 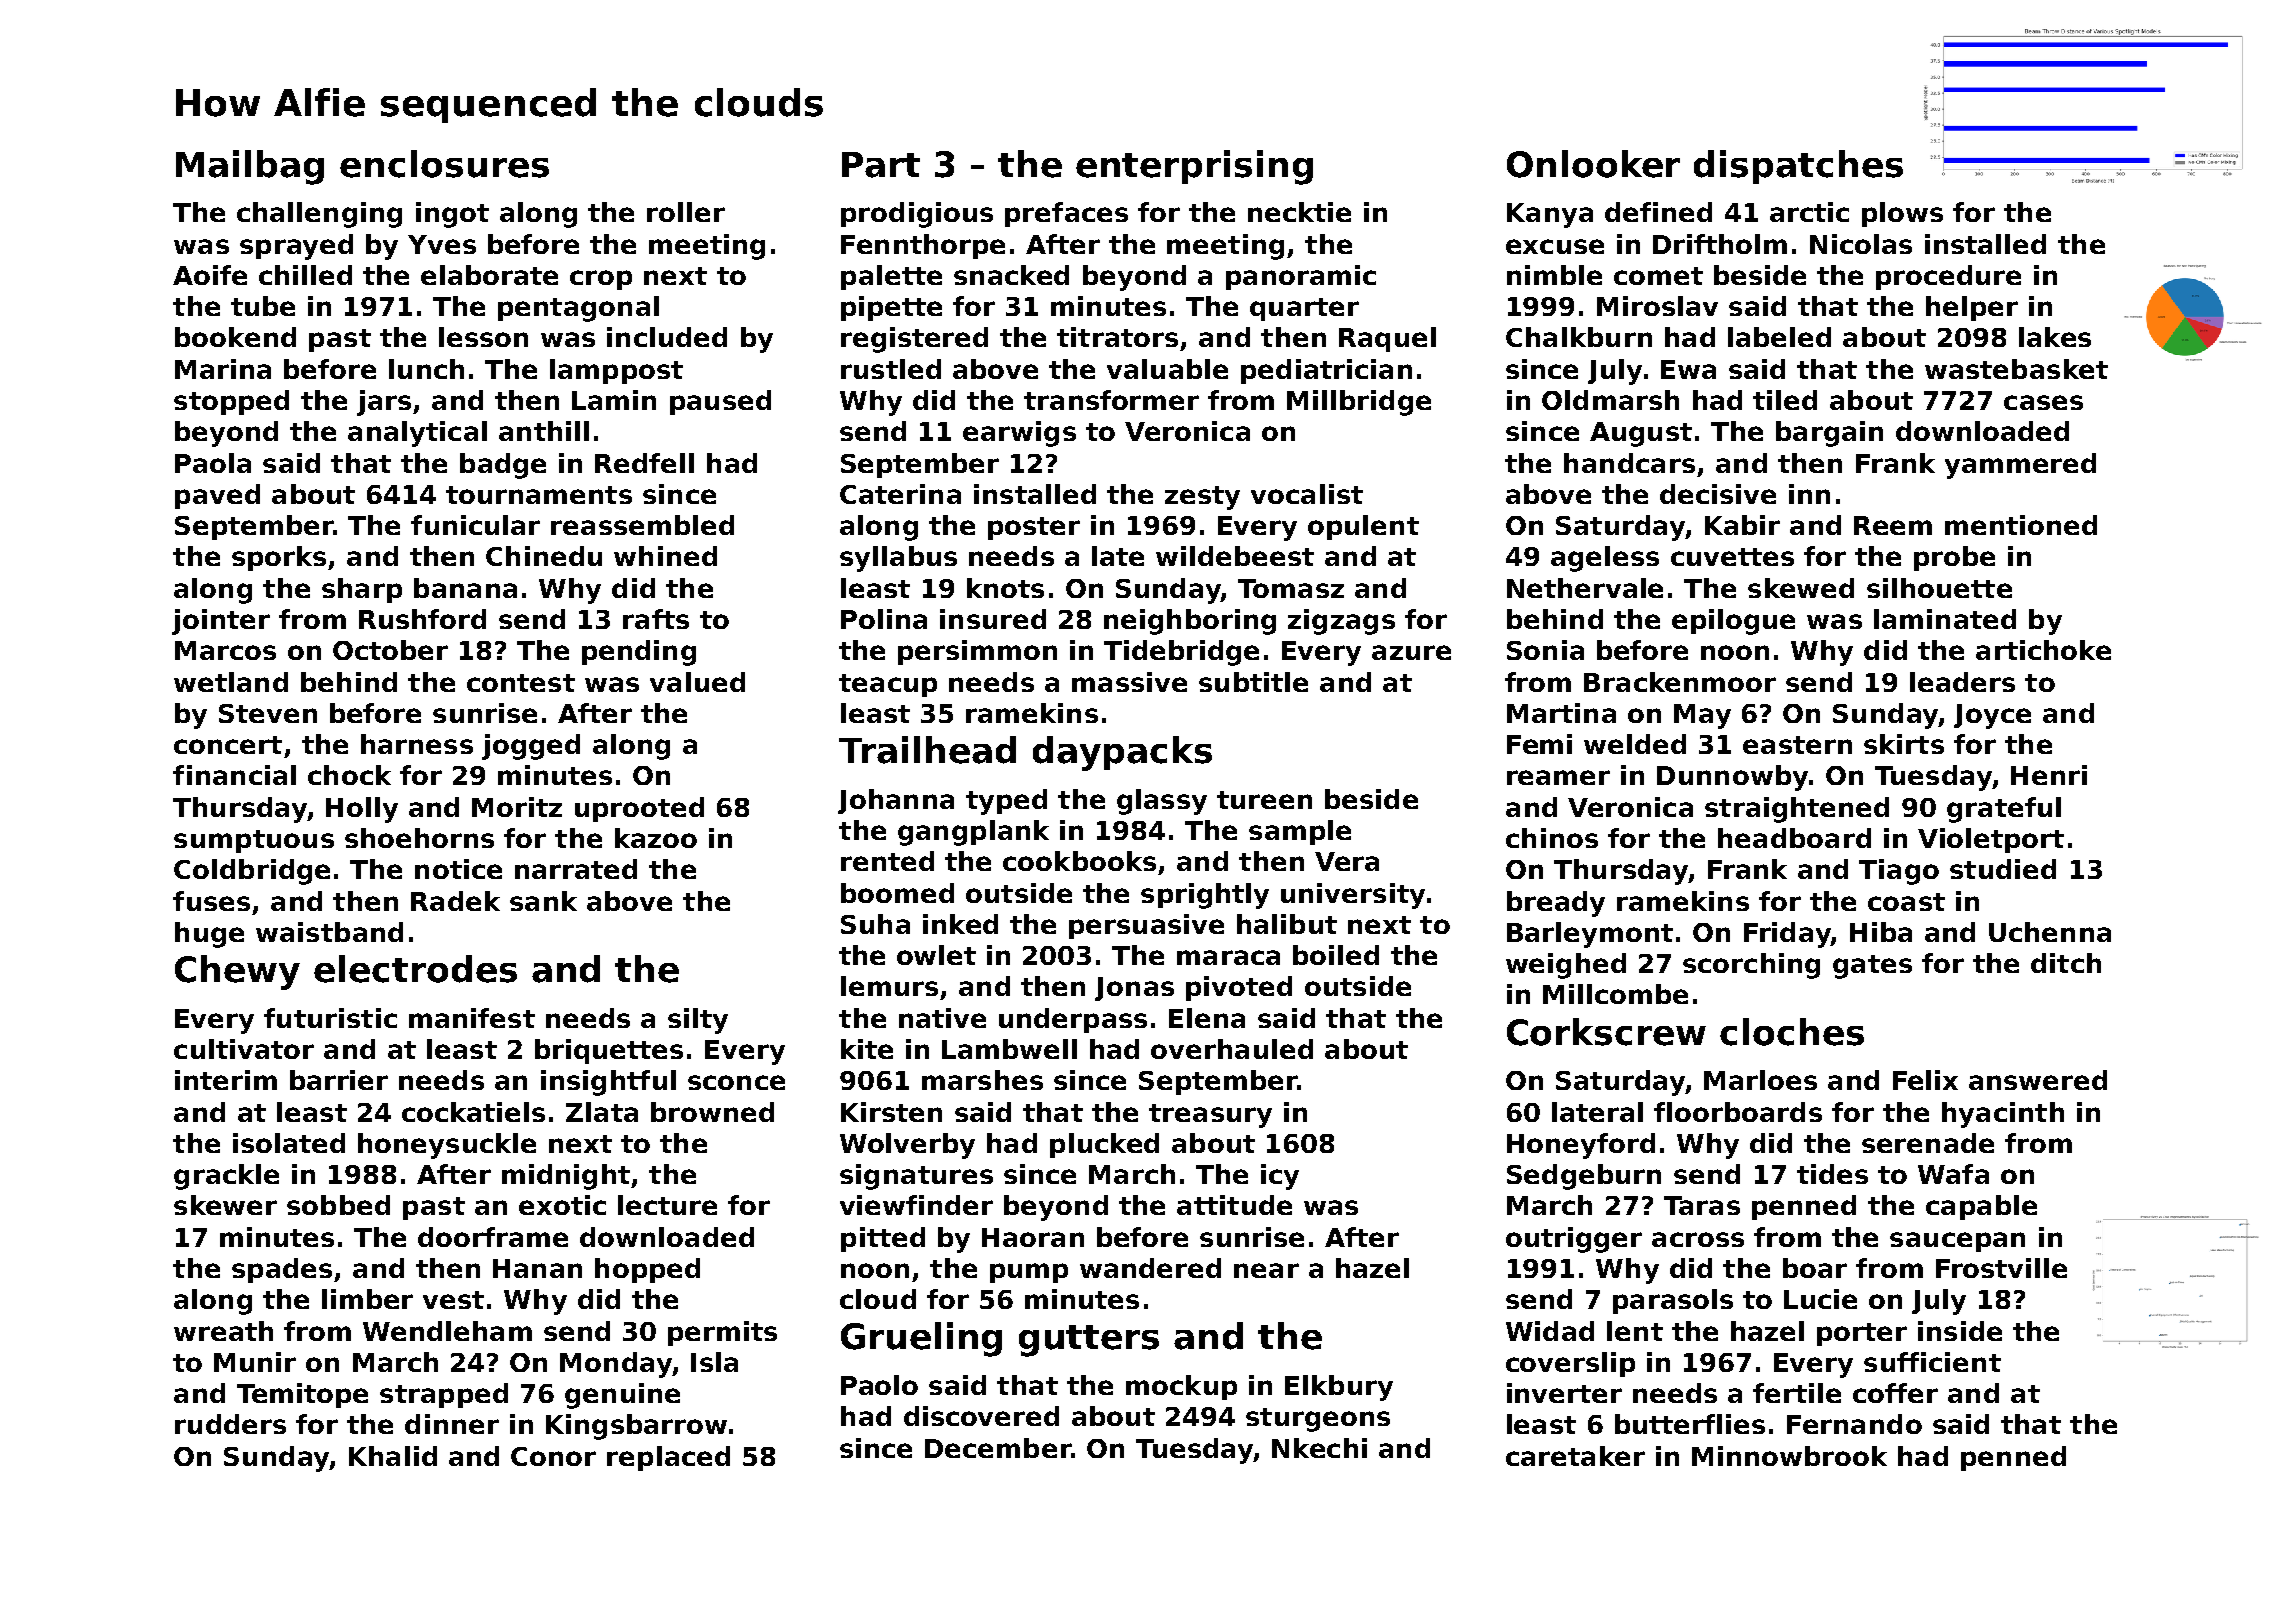 I want to click on sporks, so click(x=279, y=558).
